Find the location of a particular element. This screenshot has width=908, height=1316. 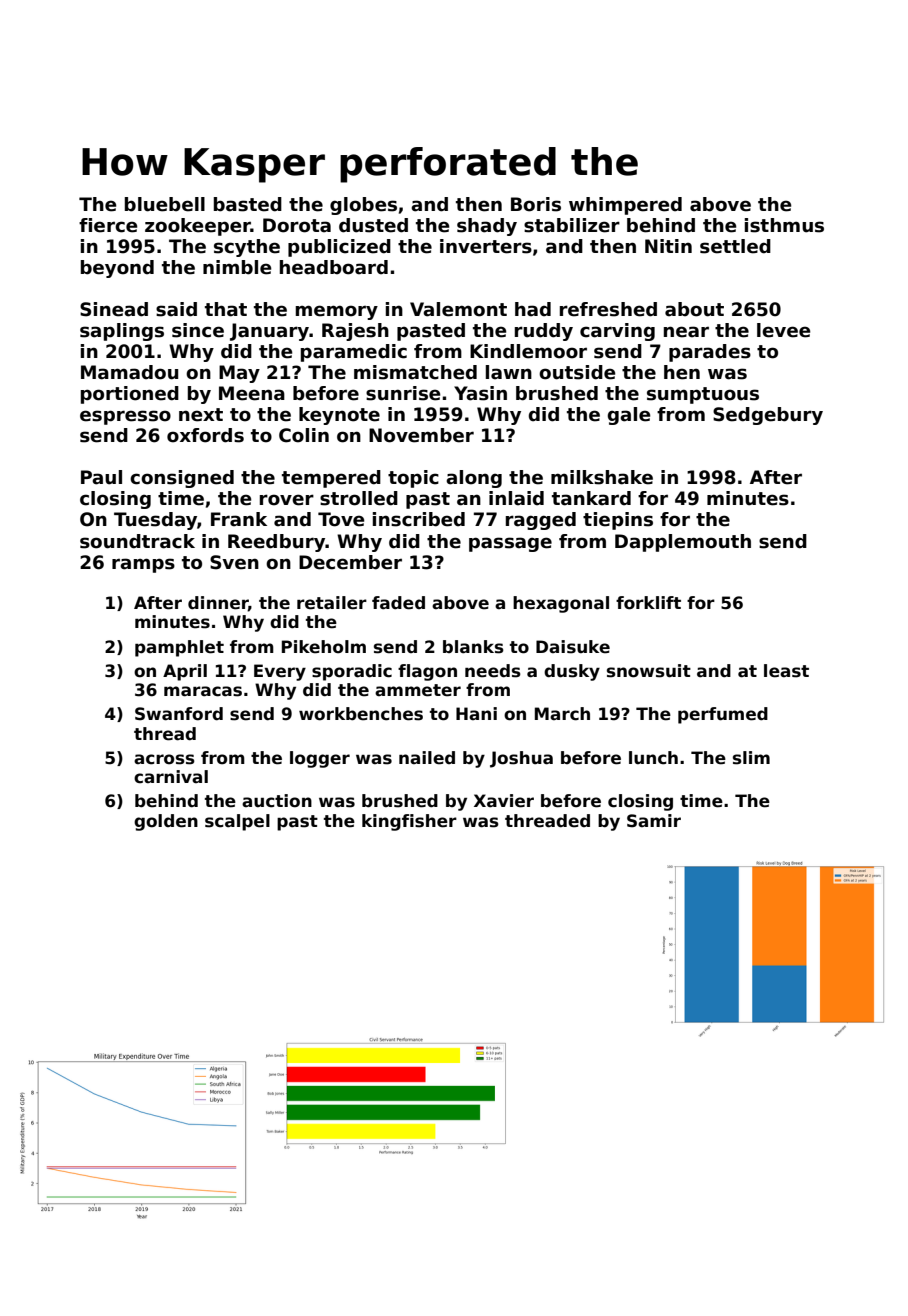

Boris is located at coordinates (536, 204).
